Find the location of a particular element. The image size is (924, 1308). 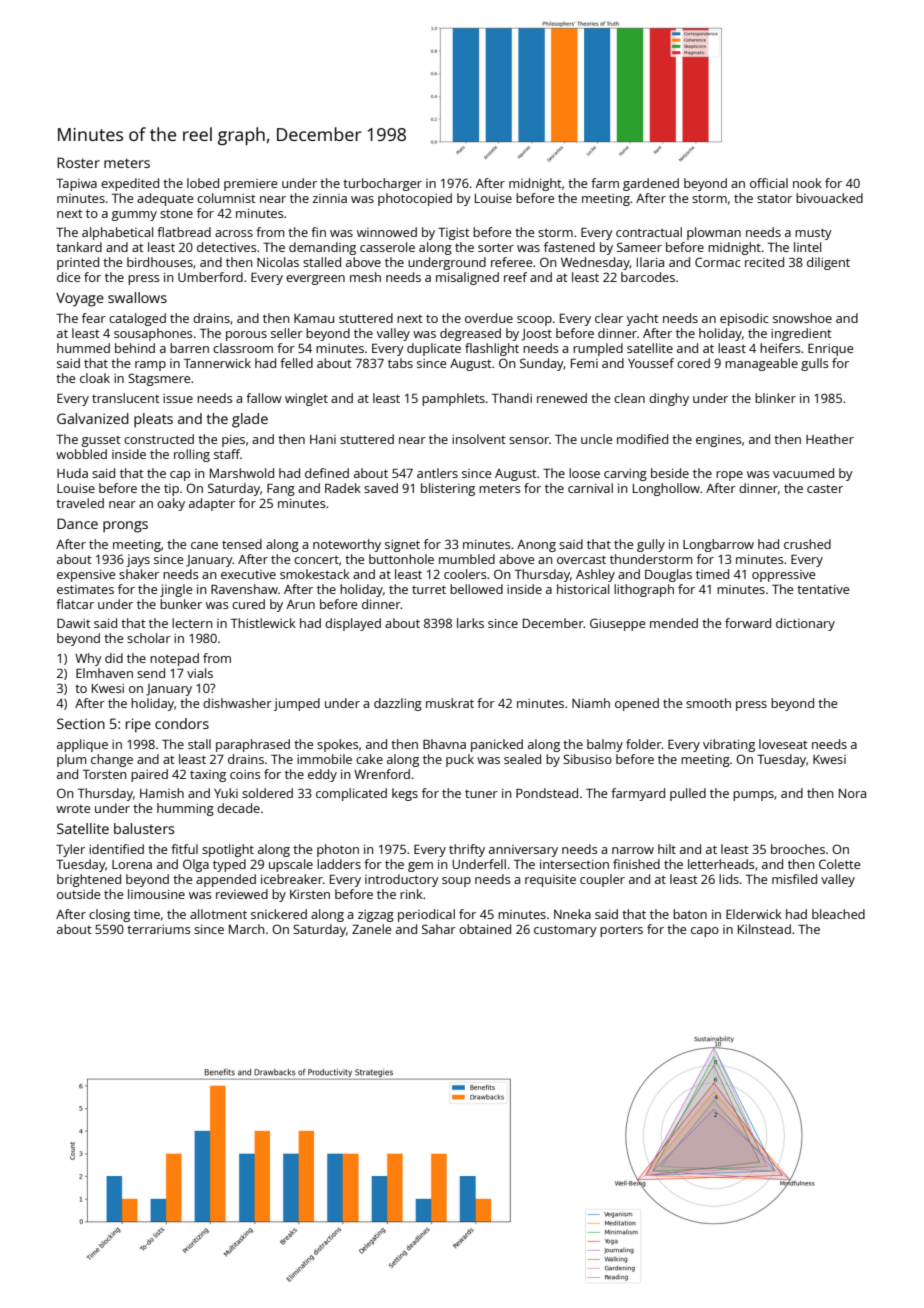

letterheads is located at coordinates (721, 864).
